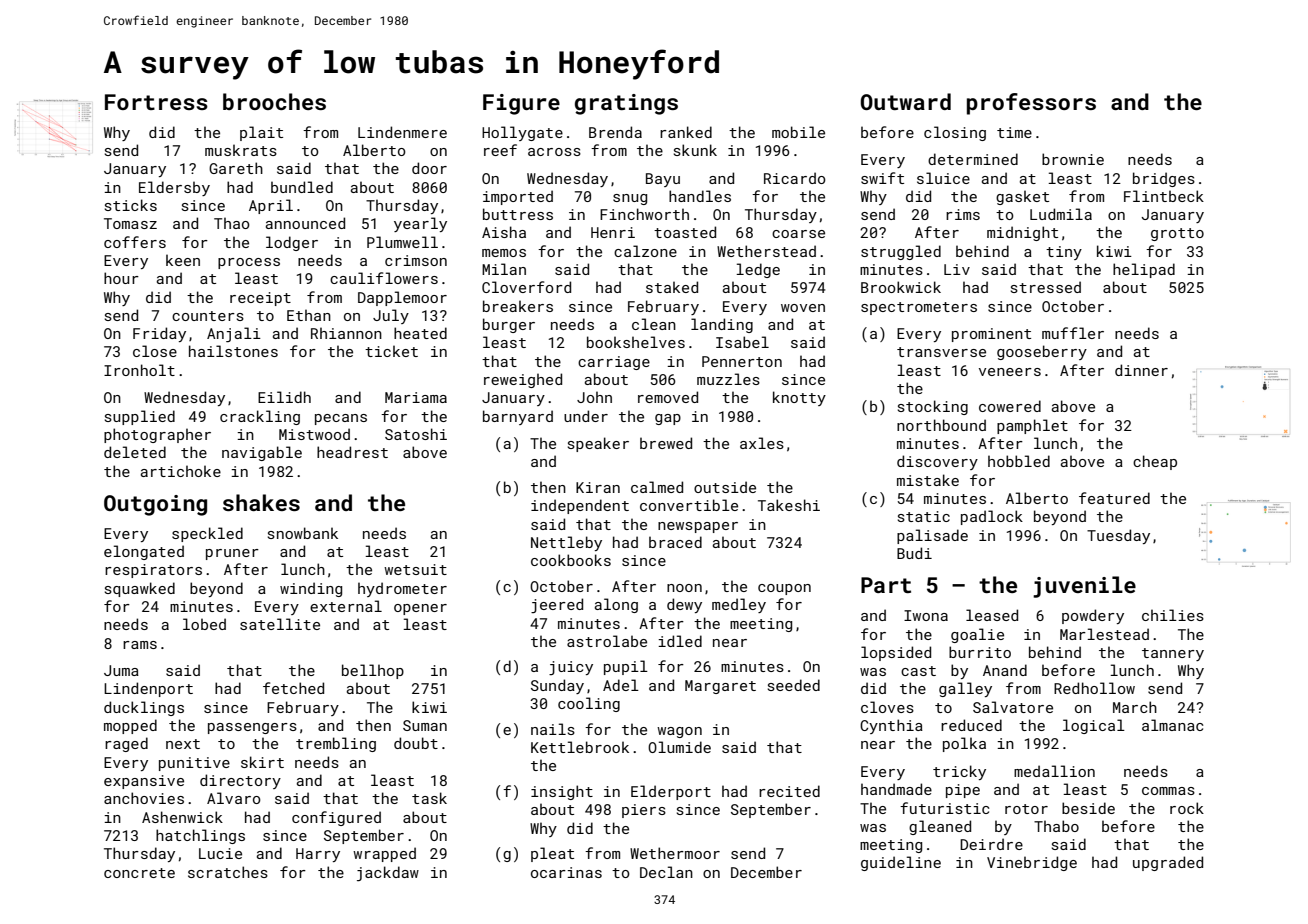  Describe the element at coordinates (700, 196) in the document. I see `handles` at that location.
